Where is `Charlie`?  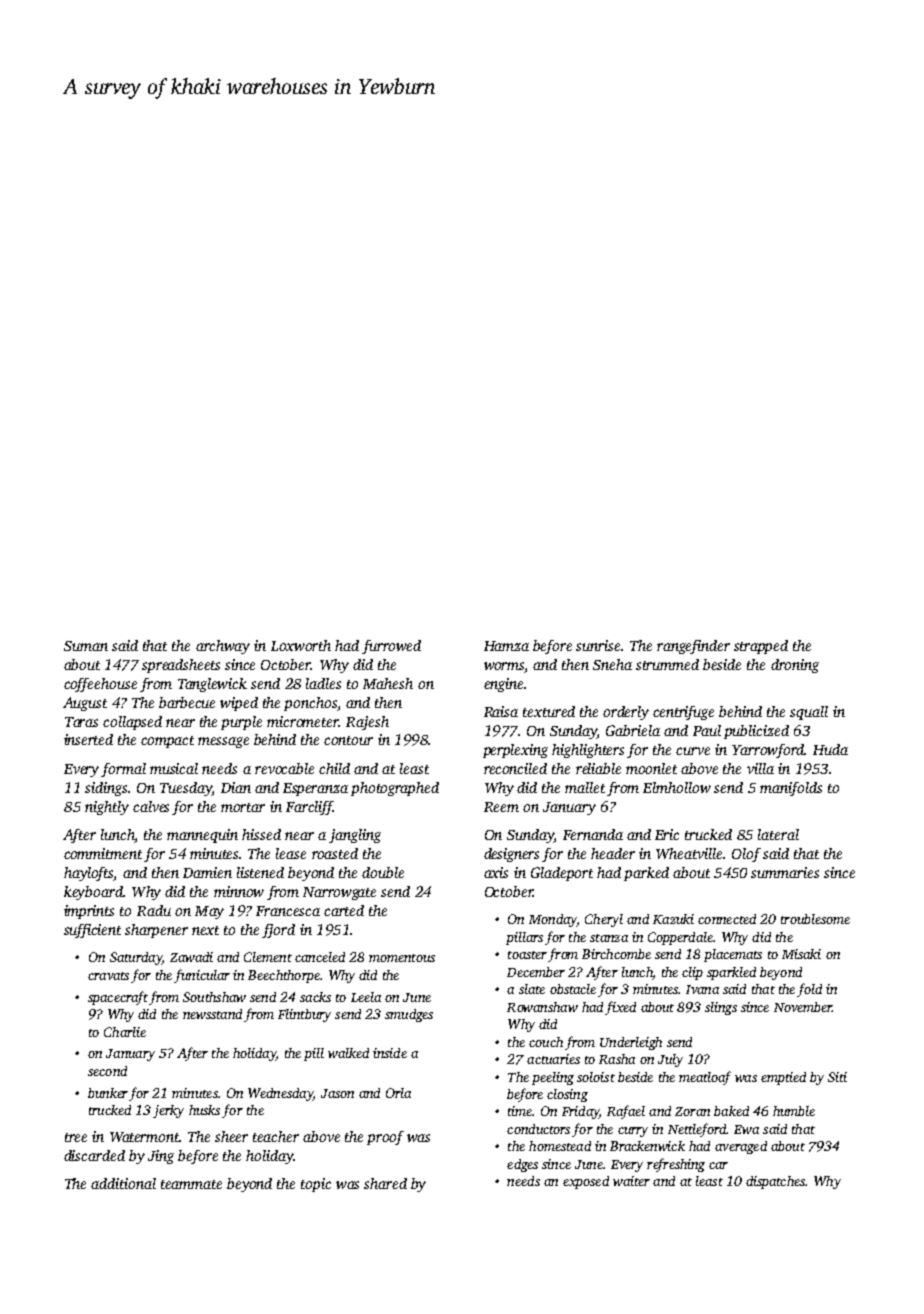 Charlie is located at coordinates (125, 1032).
